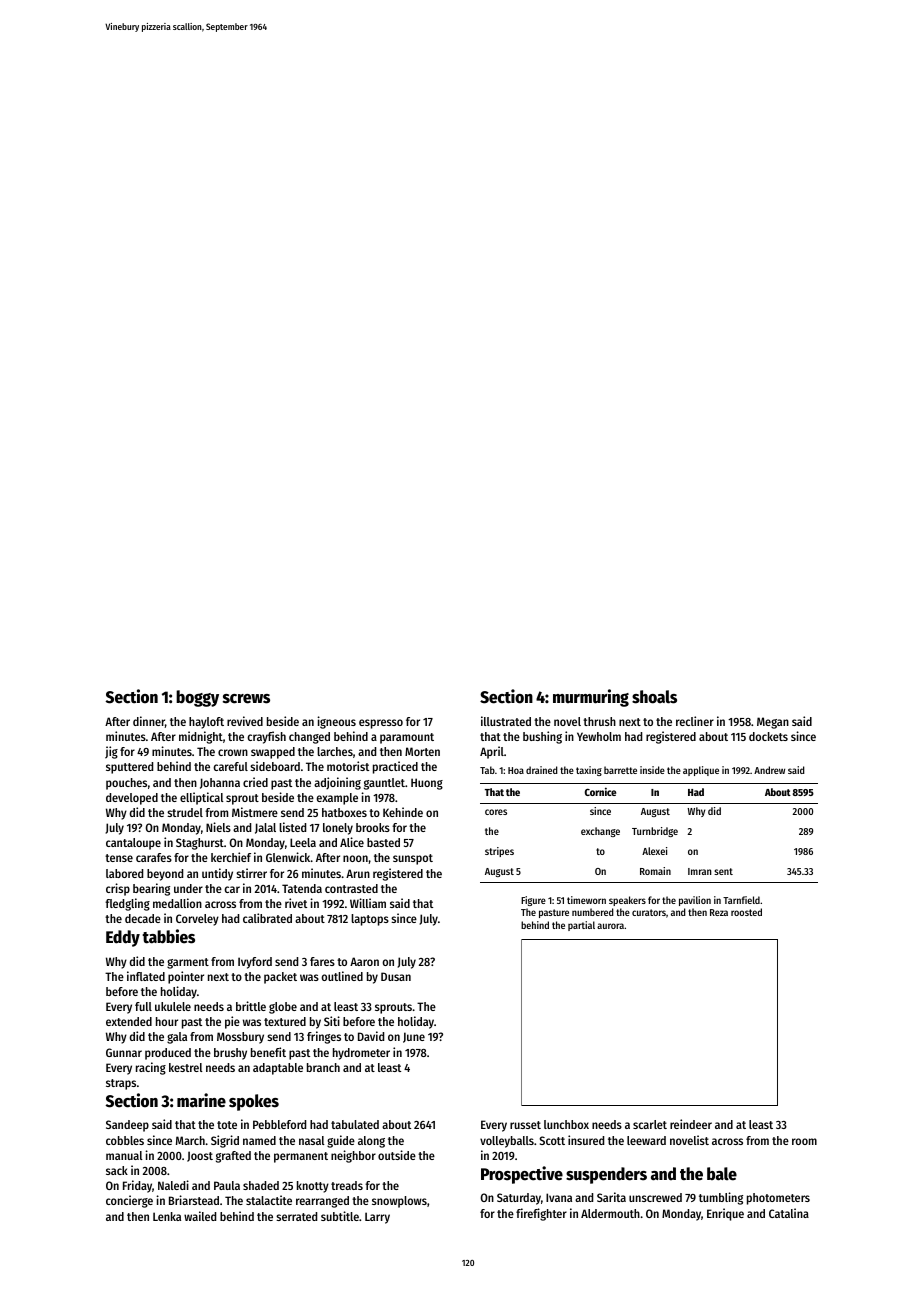  Describe the element at coordinates (377, 1218) in the screenshot. I see `Larry` at that location.
